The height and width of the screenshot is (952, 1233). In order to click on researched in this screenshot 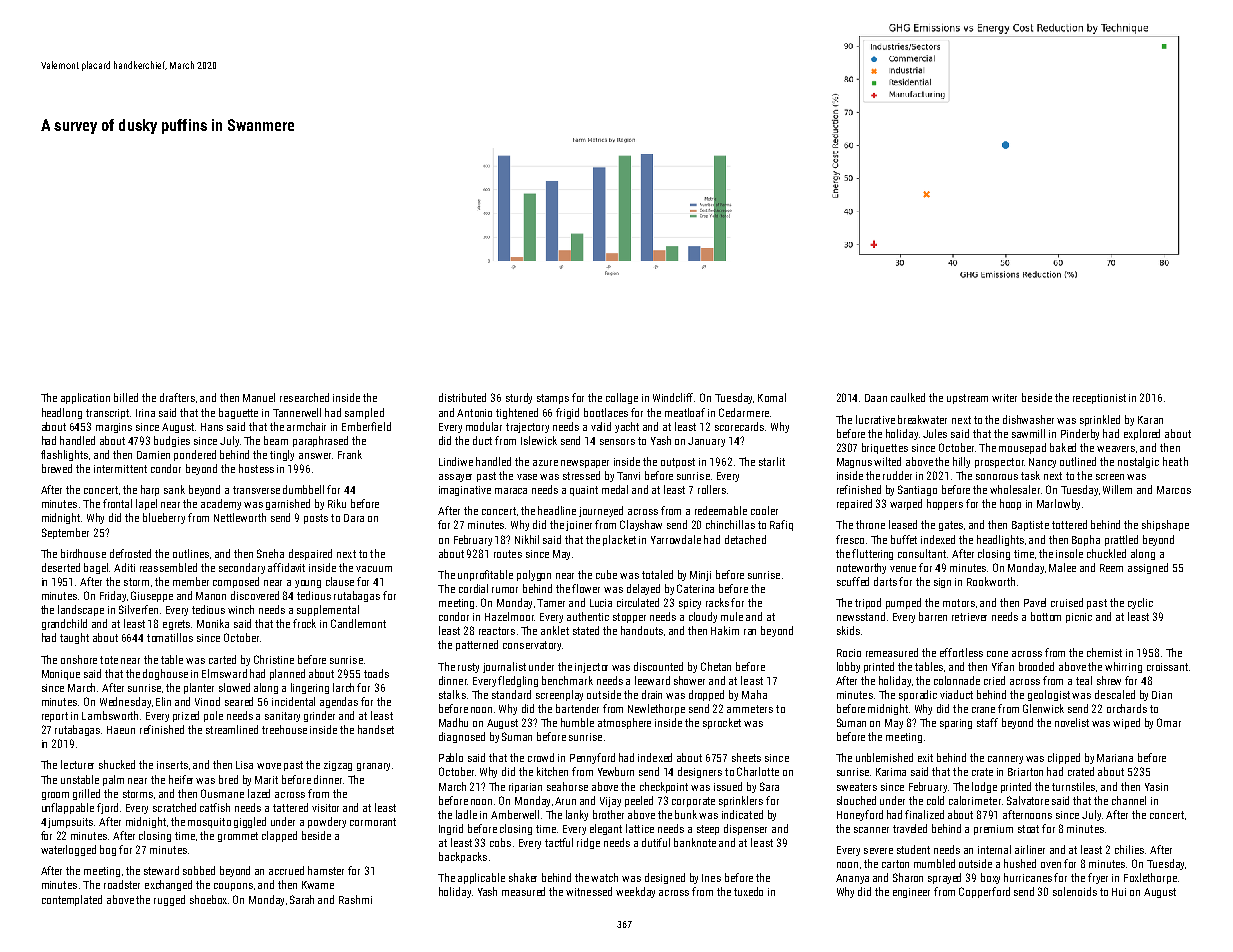, I will do `click(304, 397)`.
